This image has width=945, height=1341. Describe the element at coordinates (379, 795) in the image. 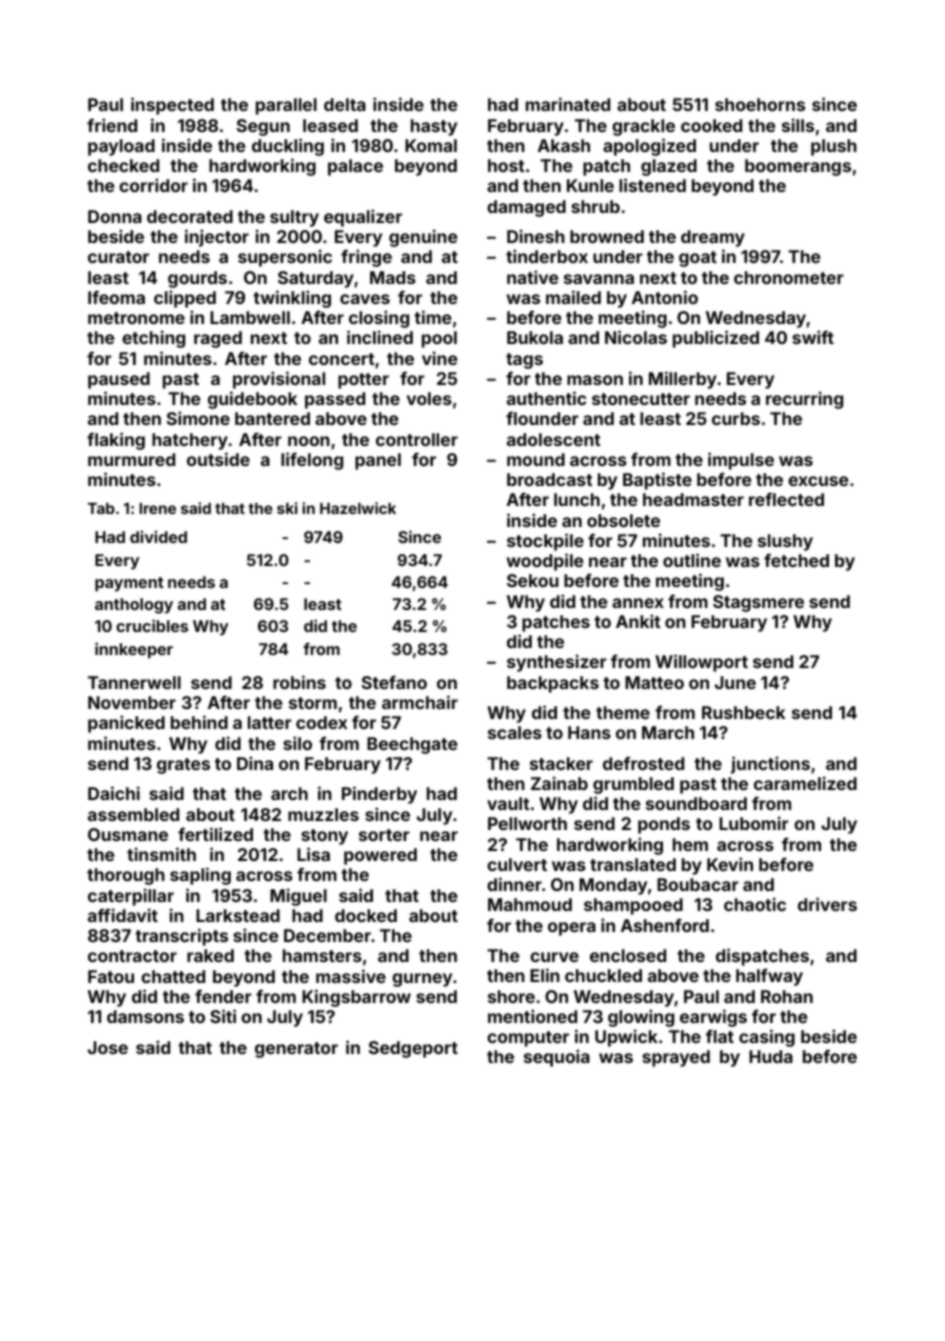

I see `Pinderby` at that location.
